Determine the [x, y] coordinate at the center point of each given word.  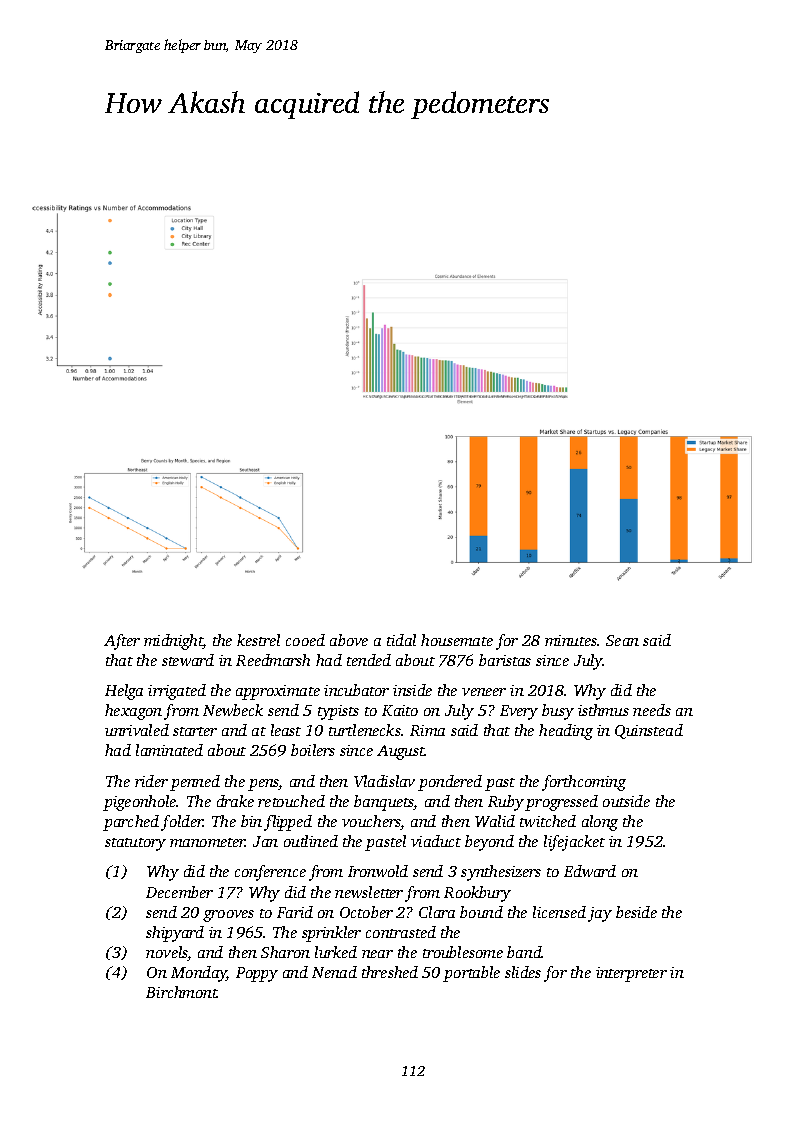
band [524, 952]
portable [471, 974]
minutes [571, 640]
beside [636, 912]
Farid [295, 912]
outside [626, 801]
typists [338, 712]
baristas [505, 660]
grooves [228, 916]
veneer [484, 692]
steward [188, 660]
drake [235, 801]
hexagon [133, 712]
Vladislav [384, 781]
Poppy [257, 974]
